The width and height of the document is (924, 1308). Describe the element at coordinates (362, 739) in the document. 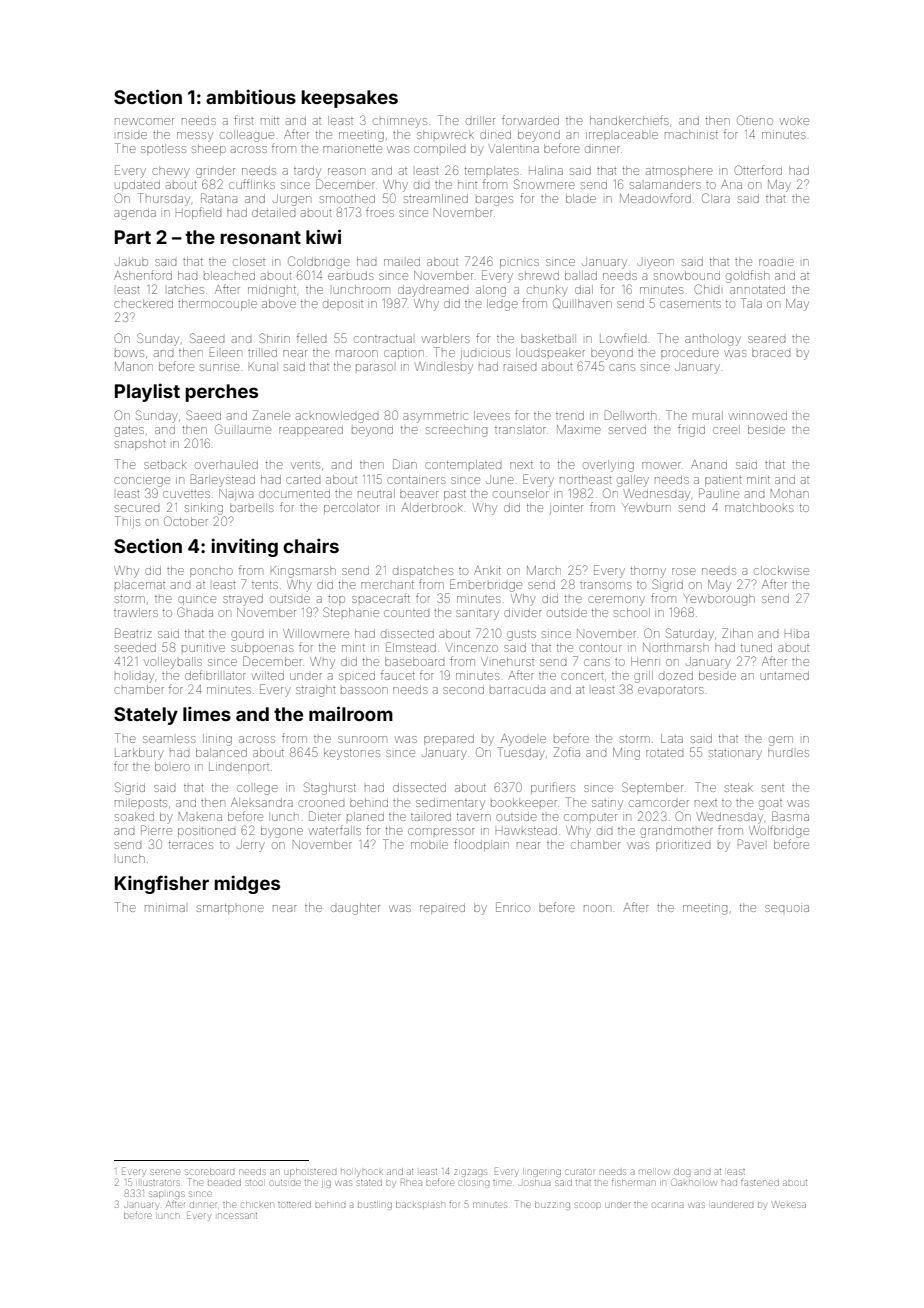

I see `sunroom` at that location.
